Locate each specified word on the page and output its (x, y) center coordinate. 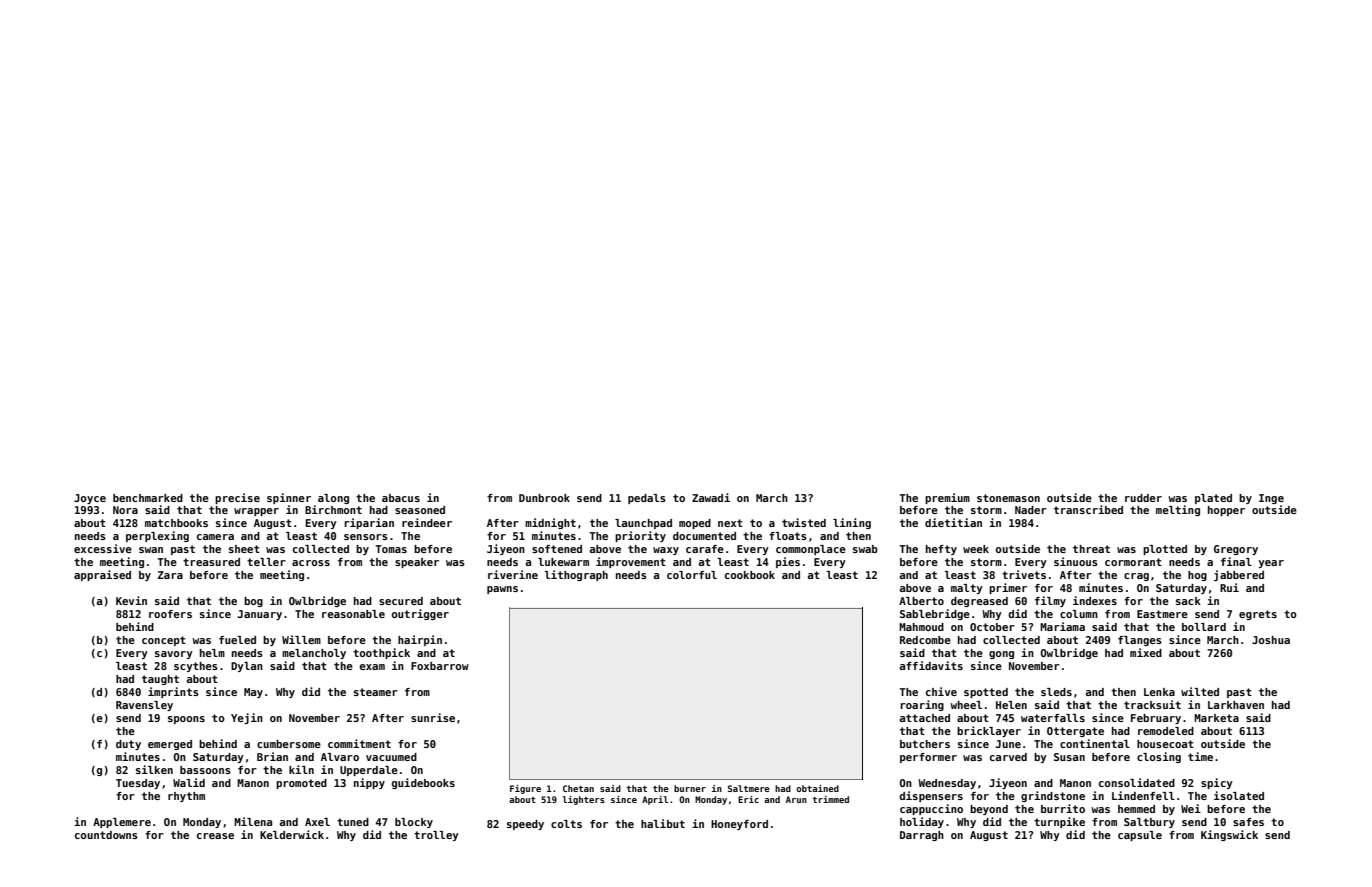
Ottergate (1075, 732)
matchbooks (176, 523)
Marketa (1216, 718)
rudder (1143, 498)
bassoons (205, 770)
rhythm (186, 797)
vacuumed (391, 757)
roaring (922, 705)
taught (160, 680)
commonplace (811, 550)
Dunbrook (544, 498)
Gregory (1236, 550)
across (311, 563)
